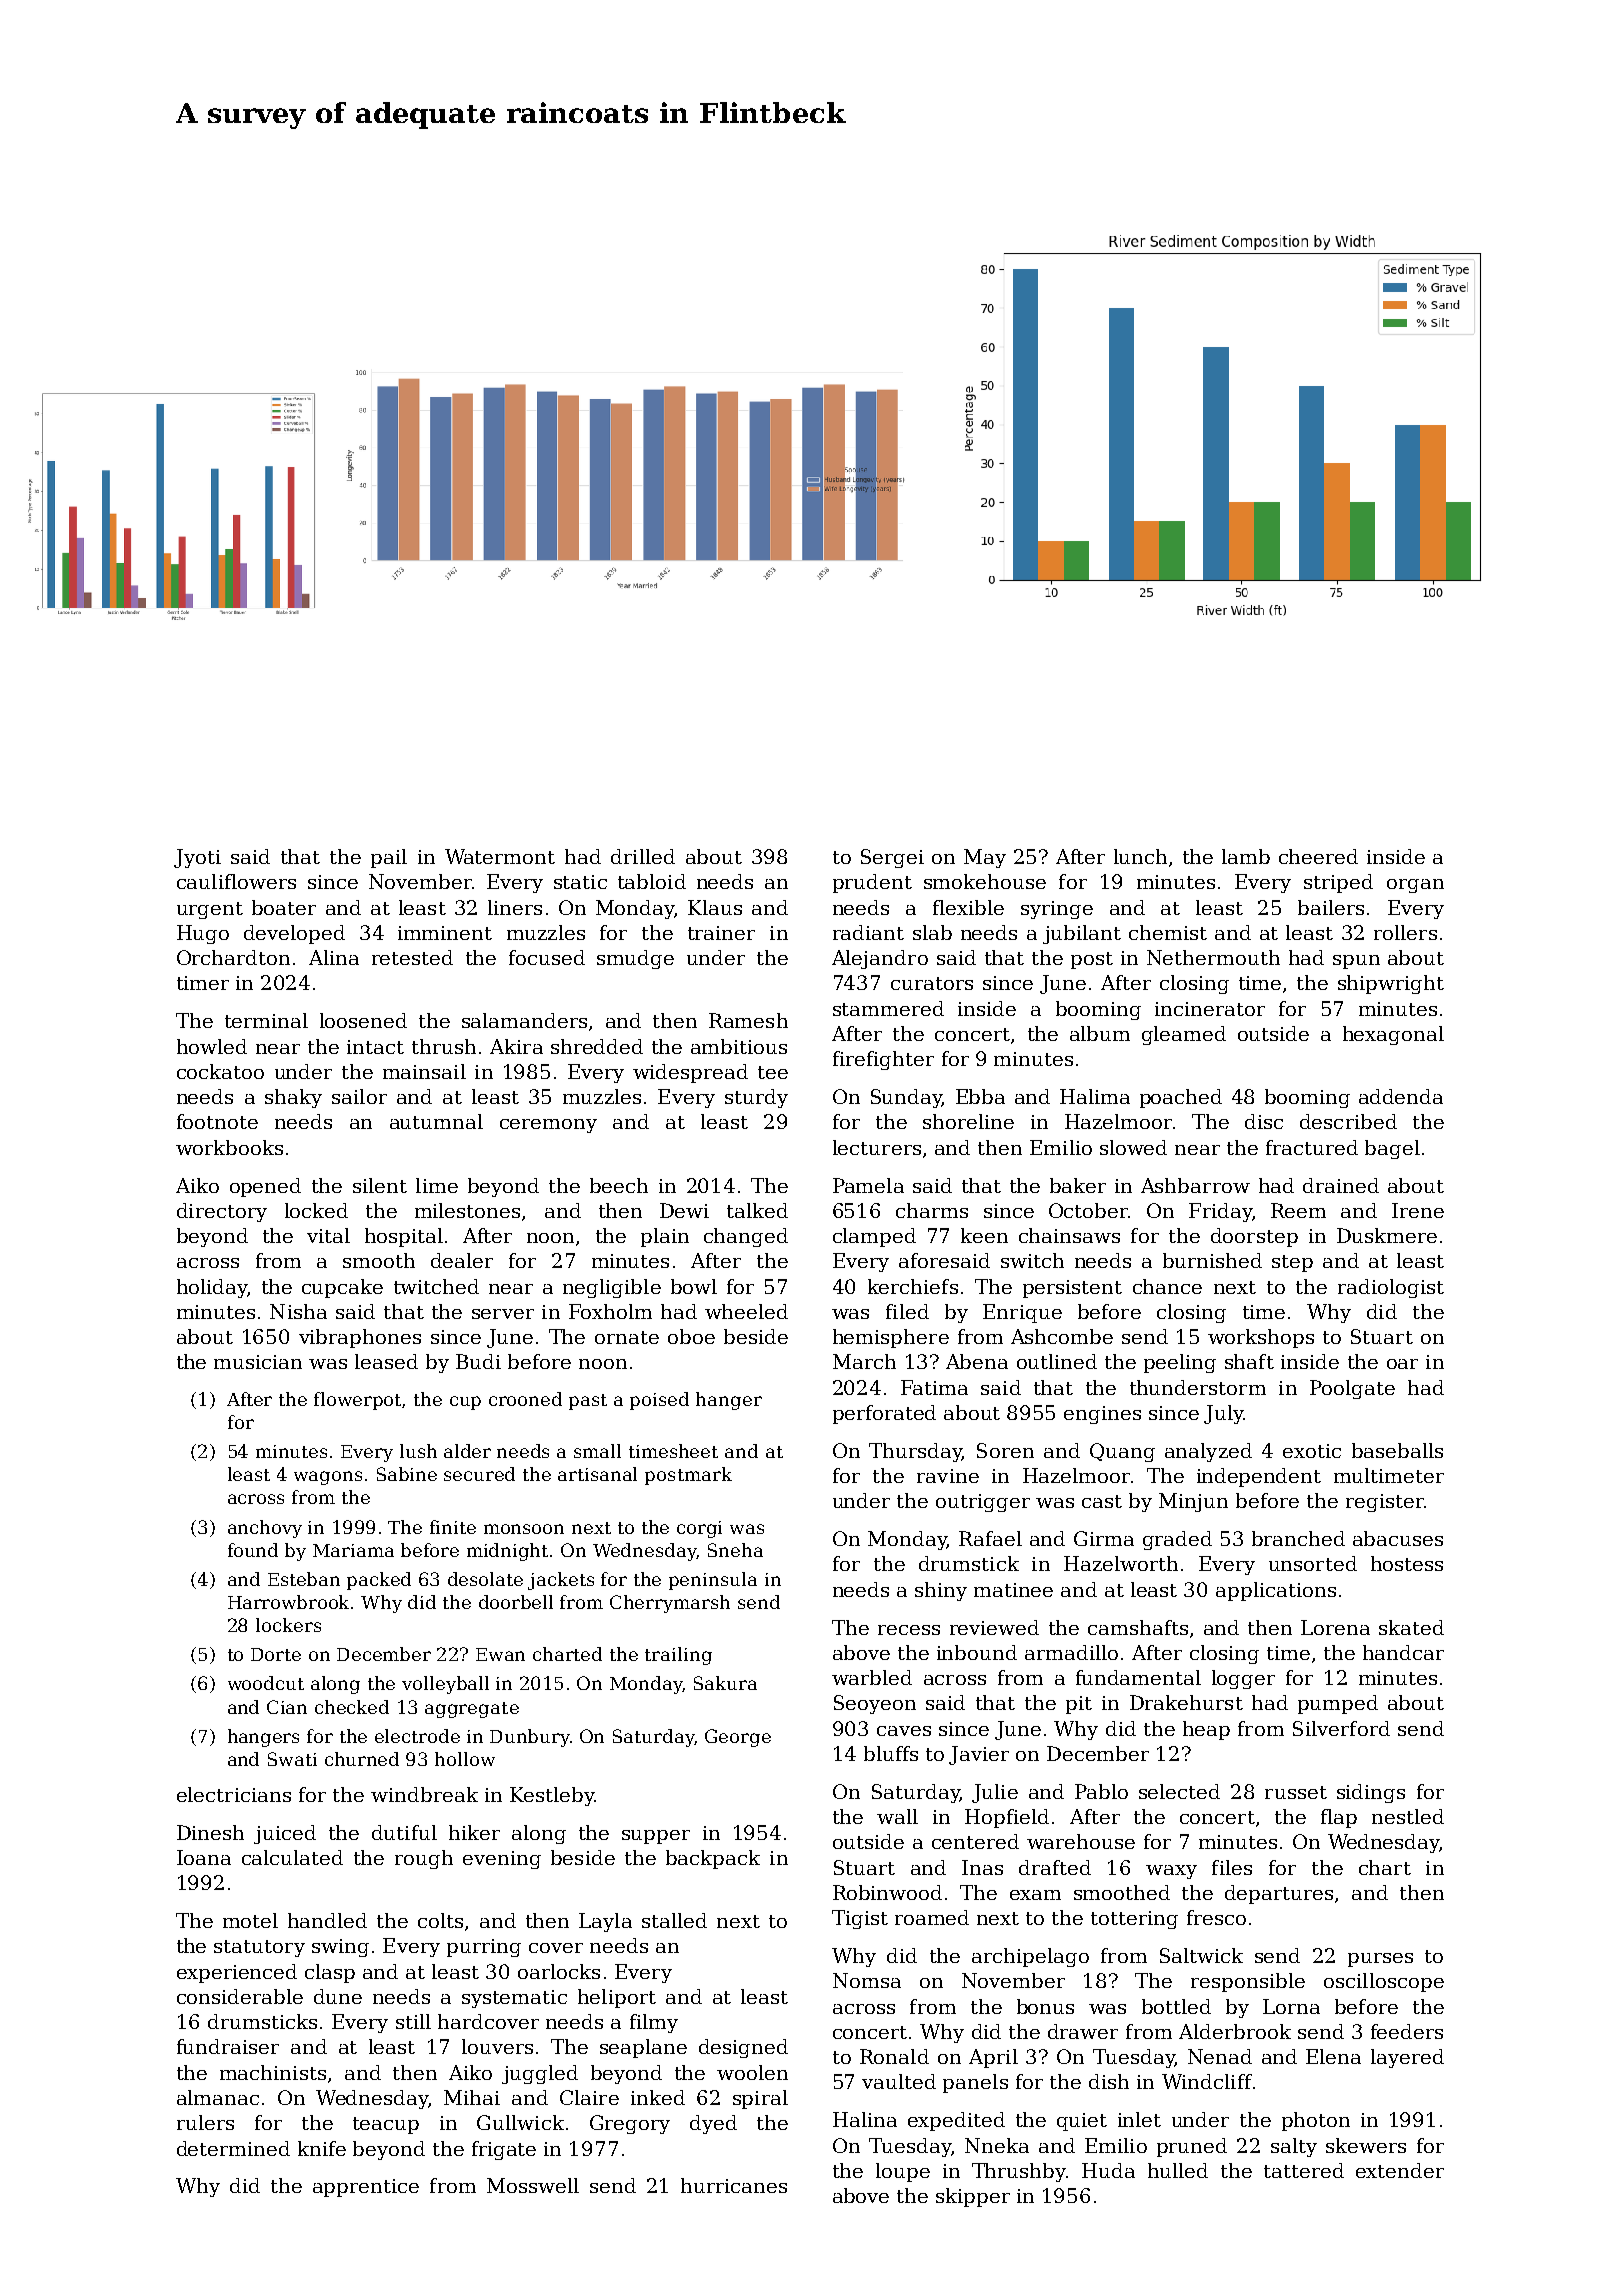  What do you see at coordinates (699, 1529) in the screenshot?
I see `corgi` at bounding box center [699, 1529].
